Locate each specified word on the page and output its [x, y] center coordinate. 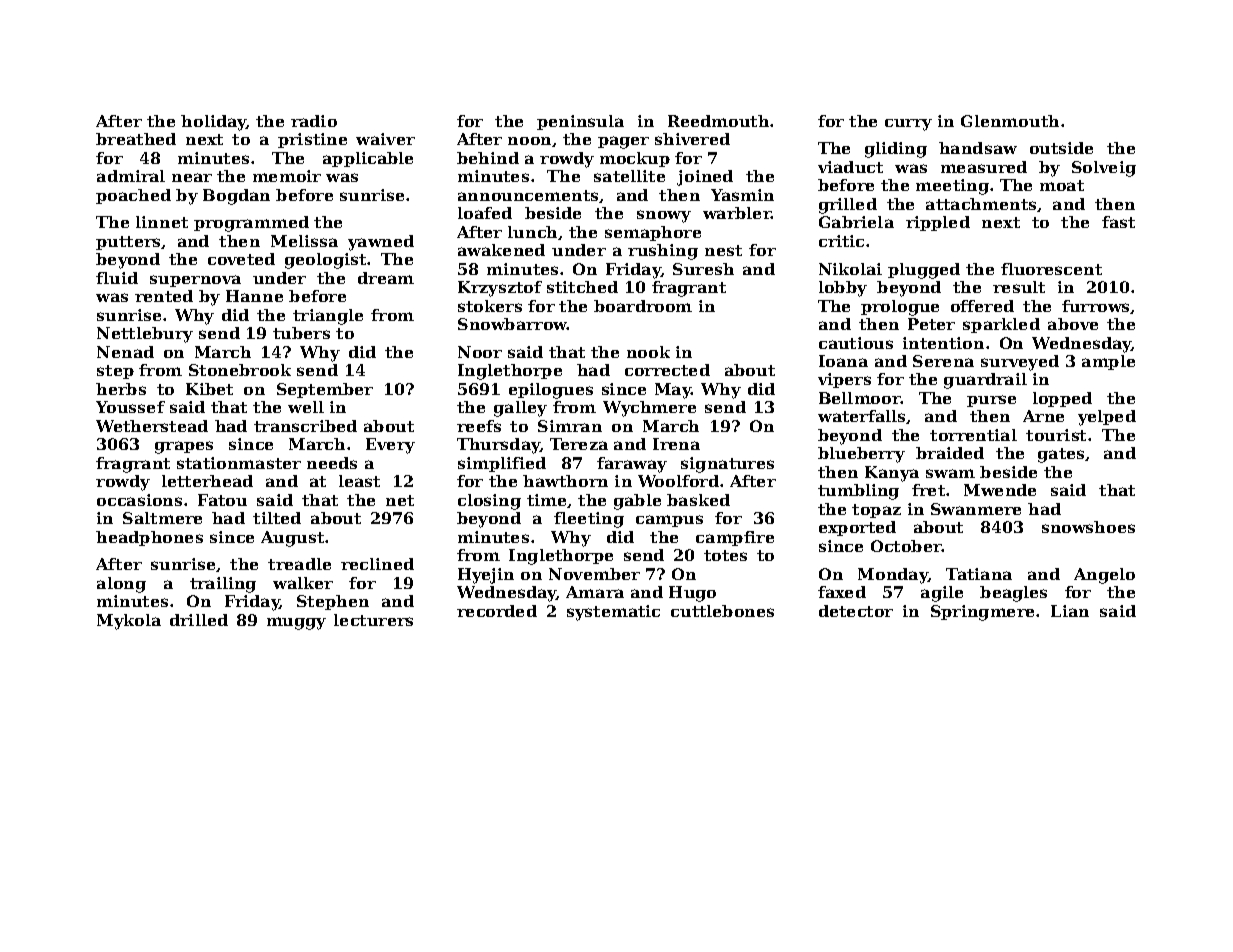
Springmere [982, 613]
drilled [199, 620]
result [1019, 287]
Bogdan [236, 197]
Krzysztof [500, 289]
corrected [667, 370]
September [325, 390]
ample [1108, 362]
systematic [613, 613]
